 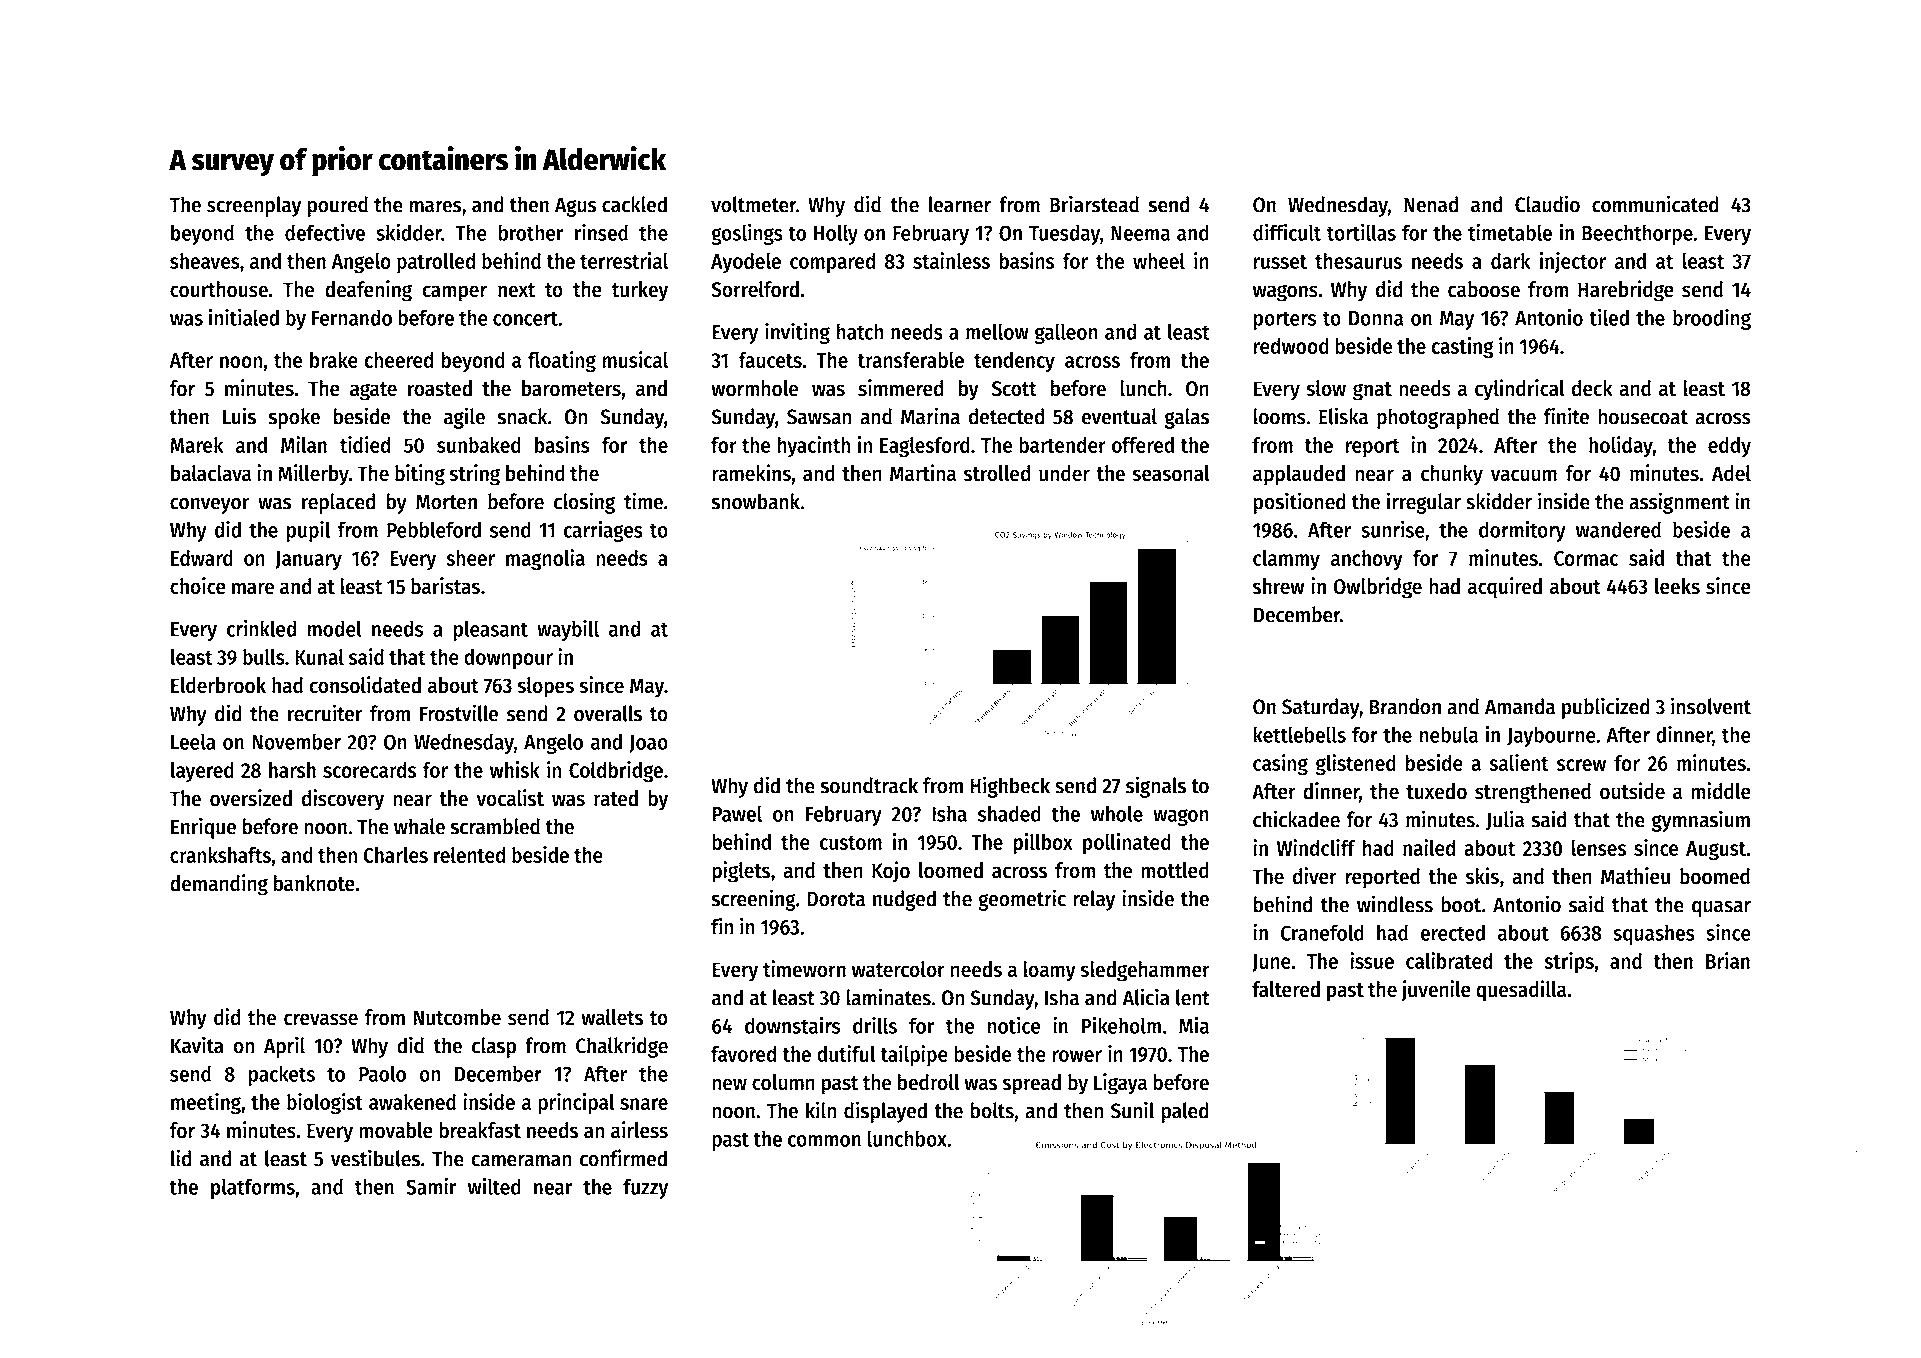 What do you see at coordinates (1185, 1112) in the page?
I see `paled` at bounding box center [1185, 1112].
